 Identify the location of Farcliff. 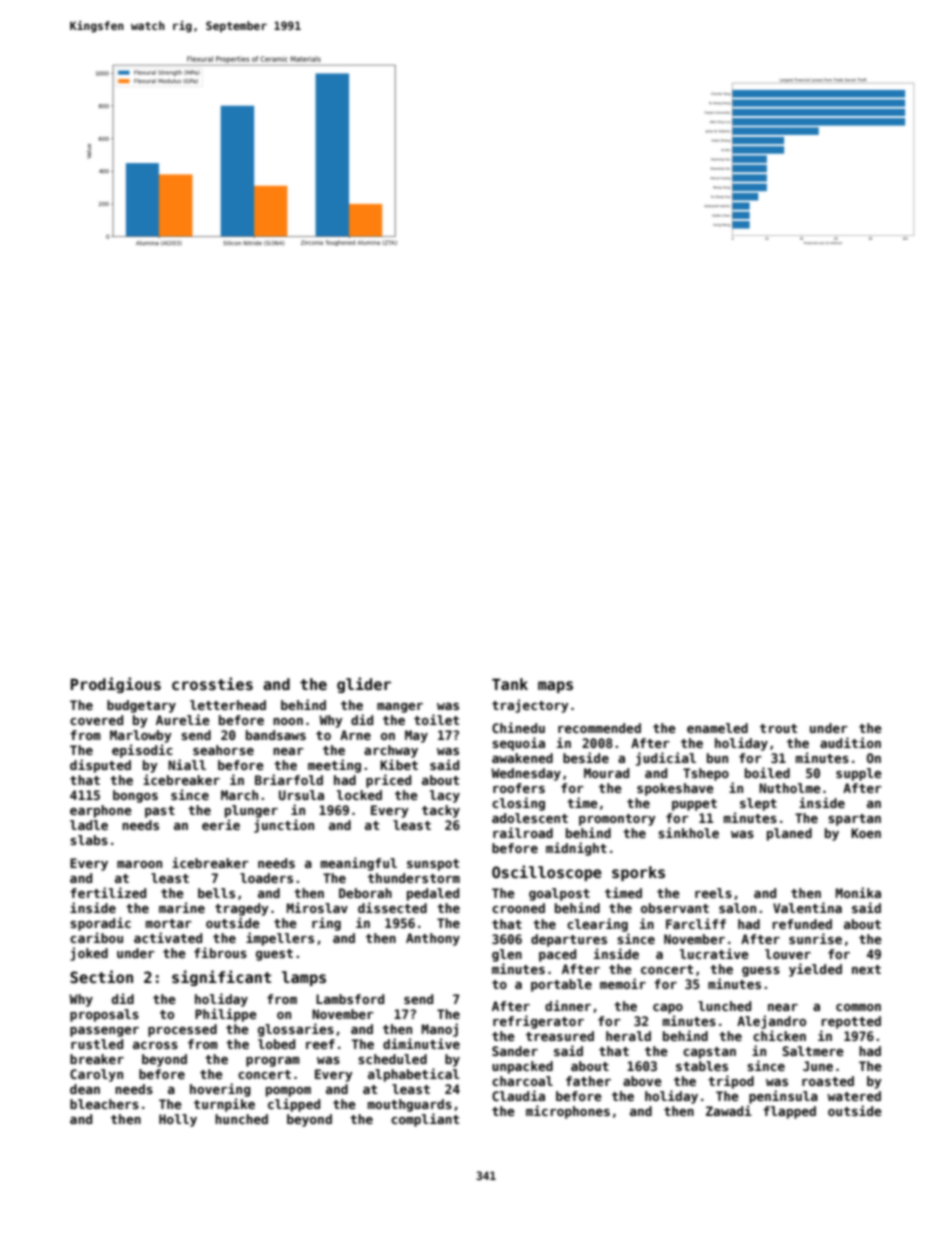
(696, 923).
